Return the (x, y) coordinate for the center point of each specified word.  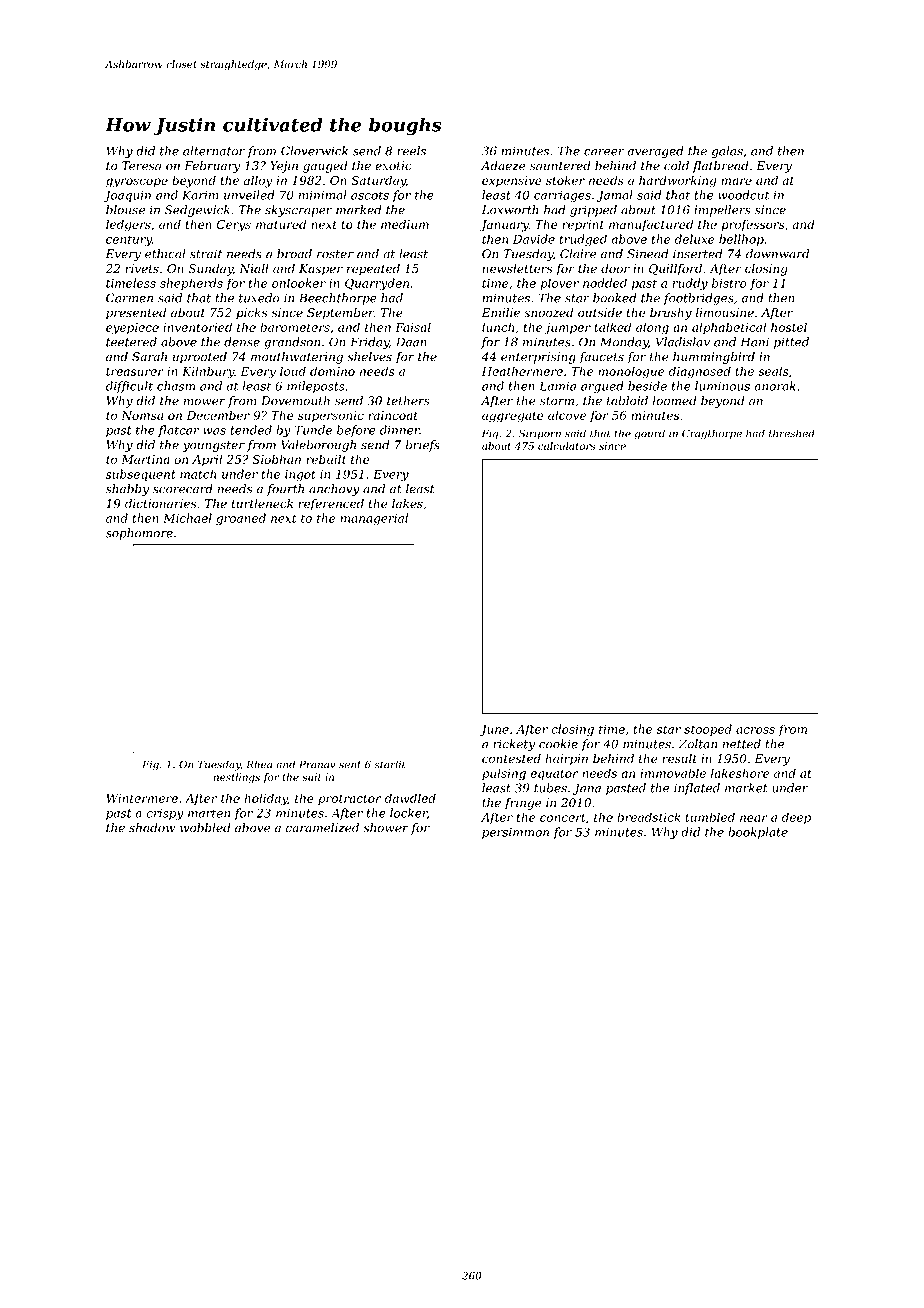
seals (773, 371)
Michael (187, 518)
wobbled (205, 828)
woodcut (743, 195)
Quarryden (377, 284)
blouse (125, 210)
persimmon (515, 833)
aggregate (513, 417)
